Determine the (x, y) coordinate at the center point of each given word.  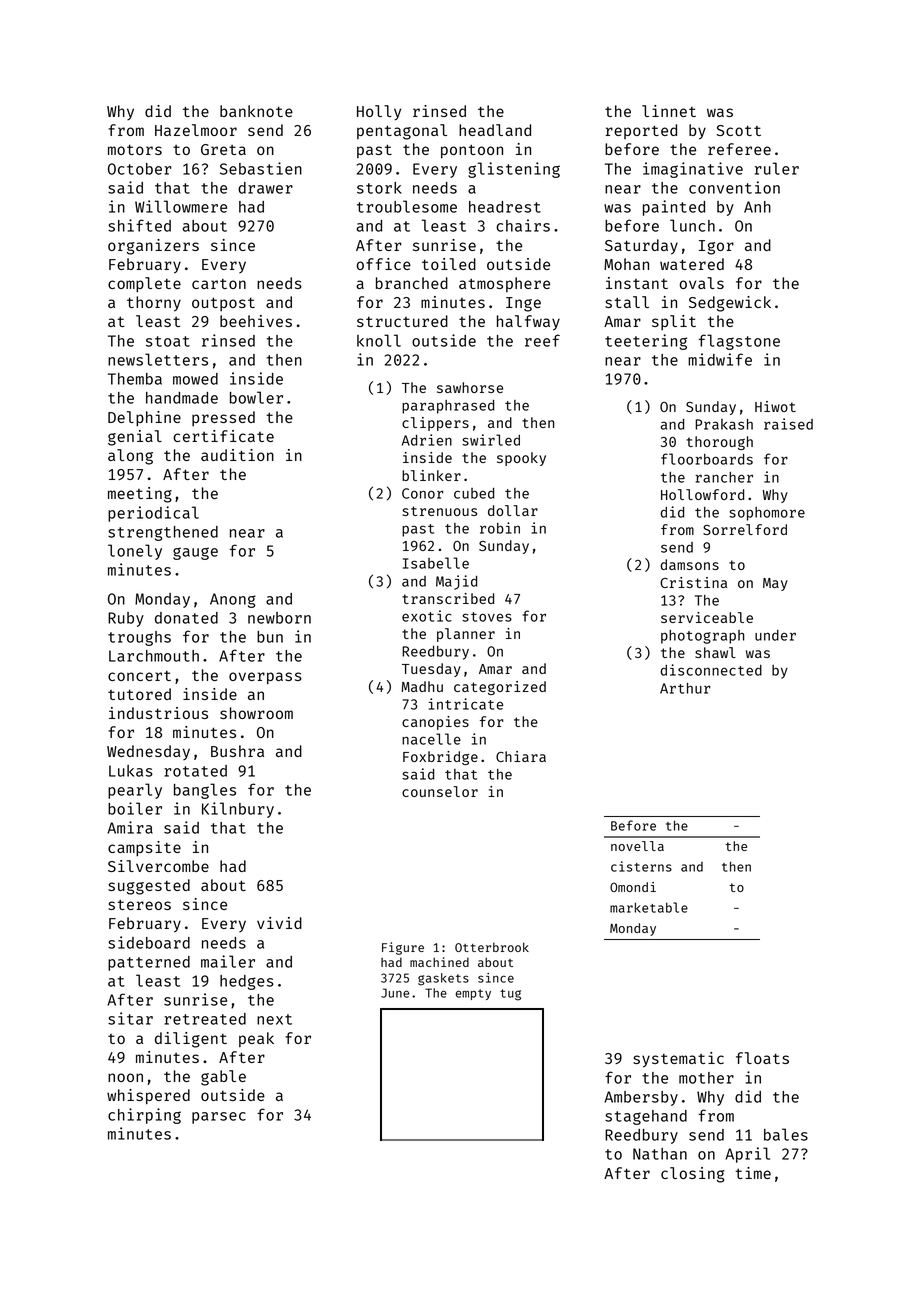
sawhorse (470, 387)
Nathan (660, 1154)
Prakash (724, 424)
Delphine (144, 418)
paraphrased (448, 407)
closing (693, 1175)
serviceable (707, 617)
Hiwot (775, 406)
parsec (219, 1118)
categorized (500, 688)
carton (219, 284)
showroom (256, 713)
